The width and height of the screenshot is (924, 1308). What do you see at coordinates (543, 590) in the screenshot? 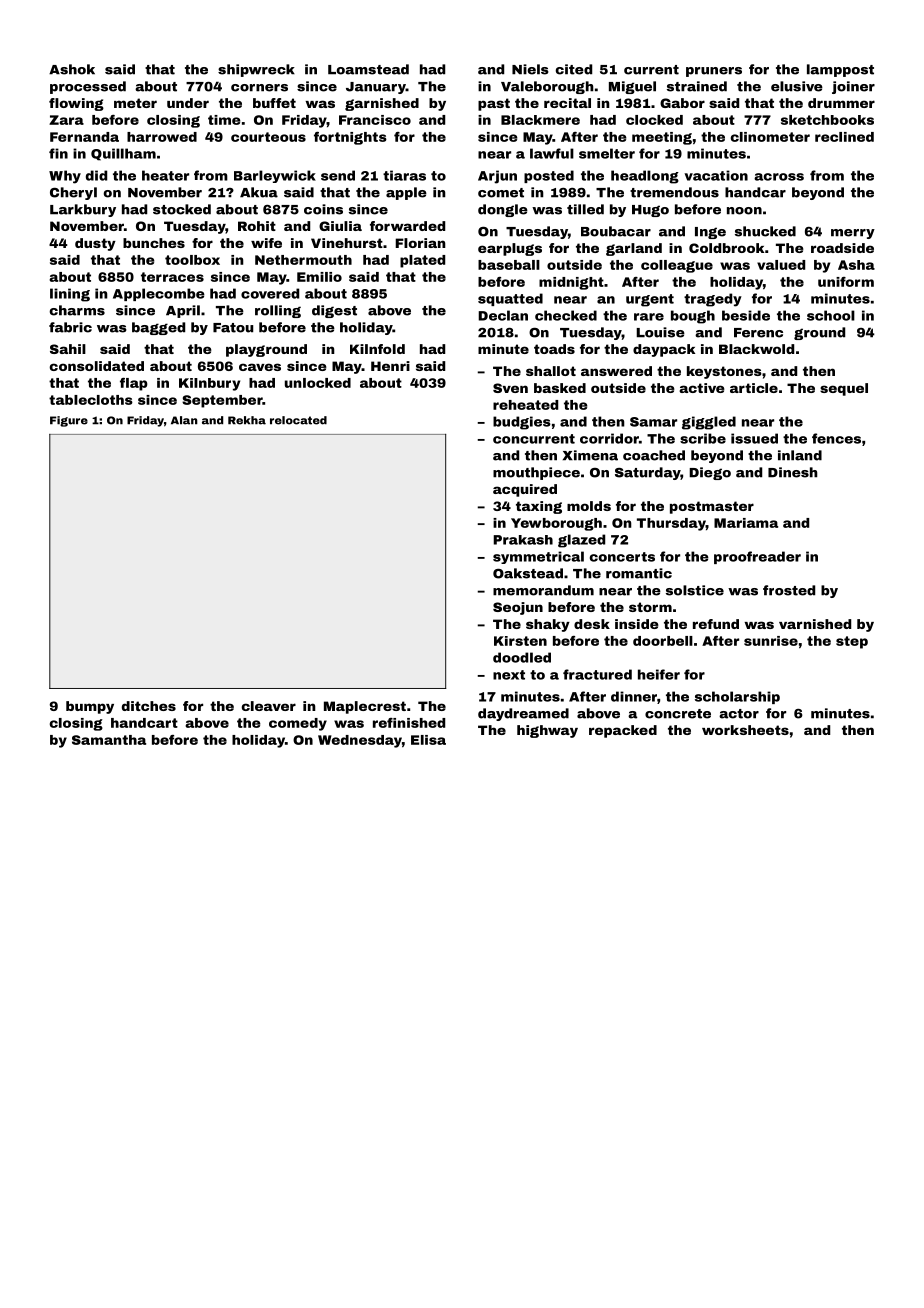
I see `memorandum` at bounding box center [543, 590].
